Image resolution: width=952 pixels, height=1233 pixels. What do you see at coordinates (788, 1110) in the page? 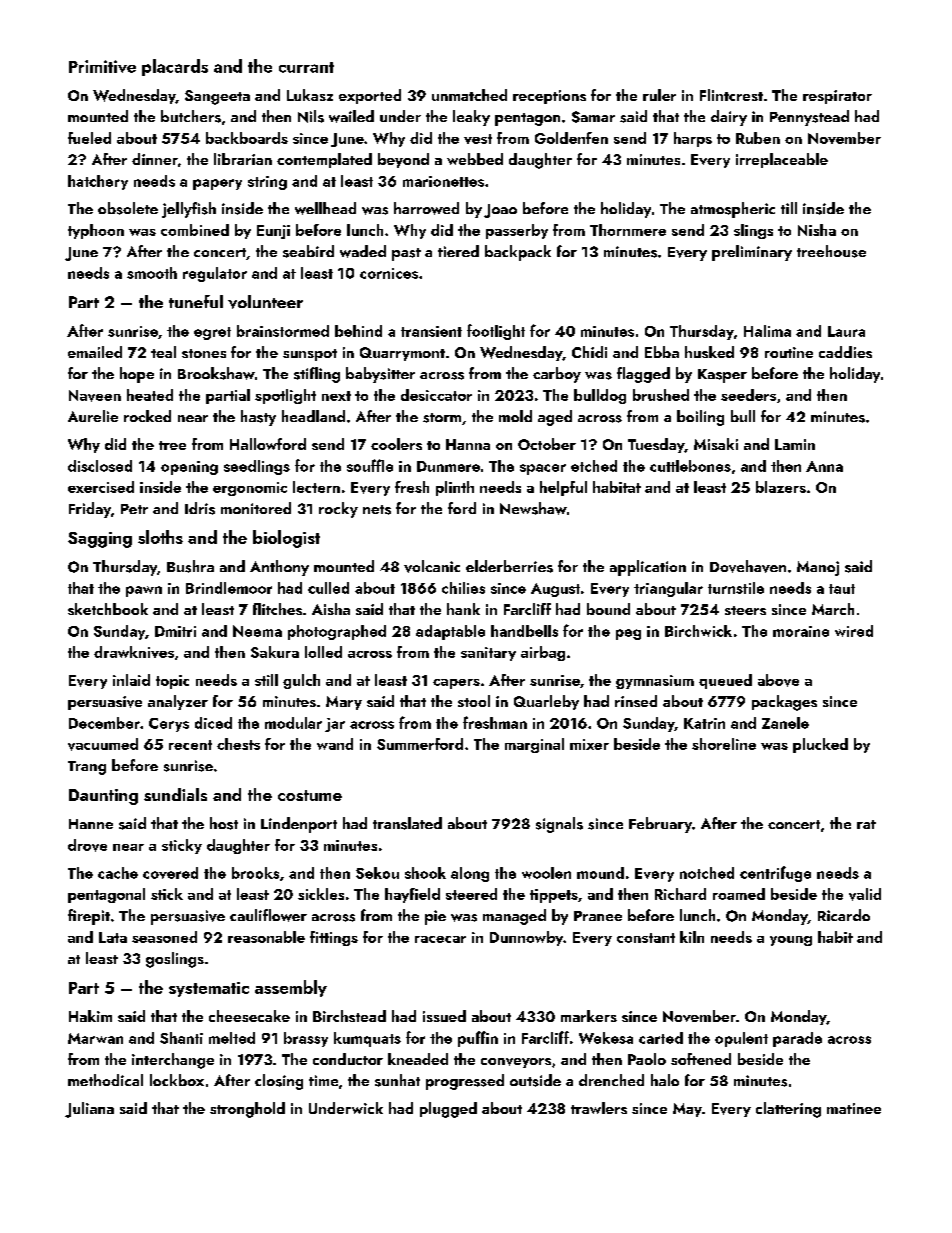
I see `clattering` at bounding box center [788, 1110].
